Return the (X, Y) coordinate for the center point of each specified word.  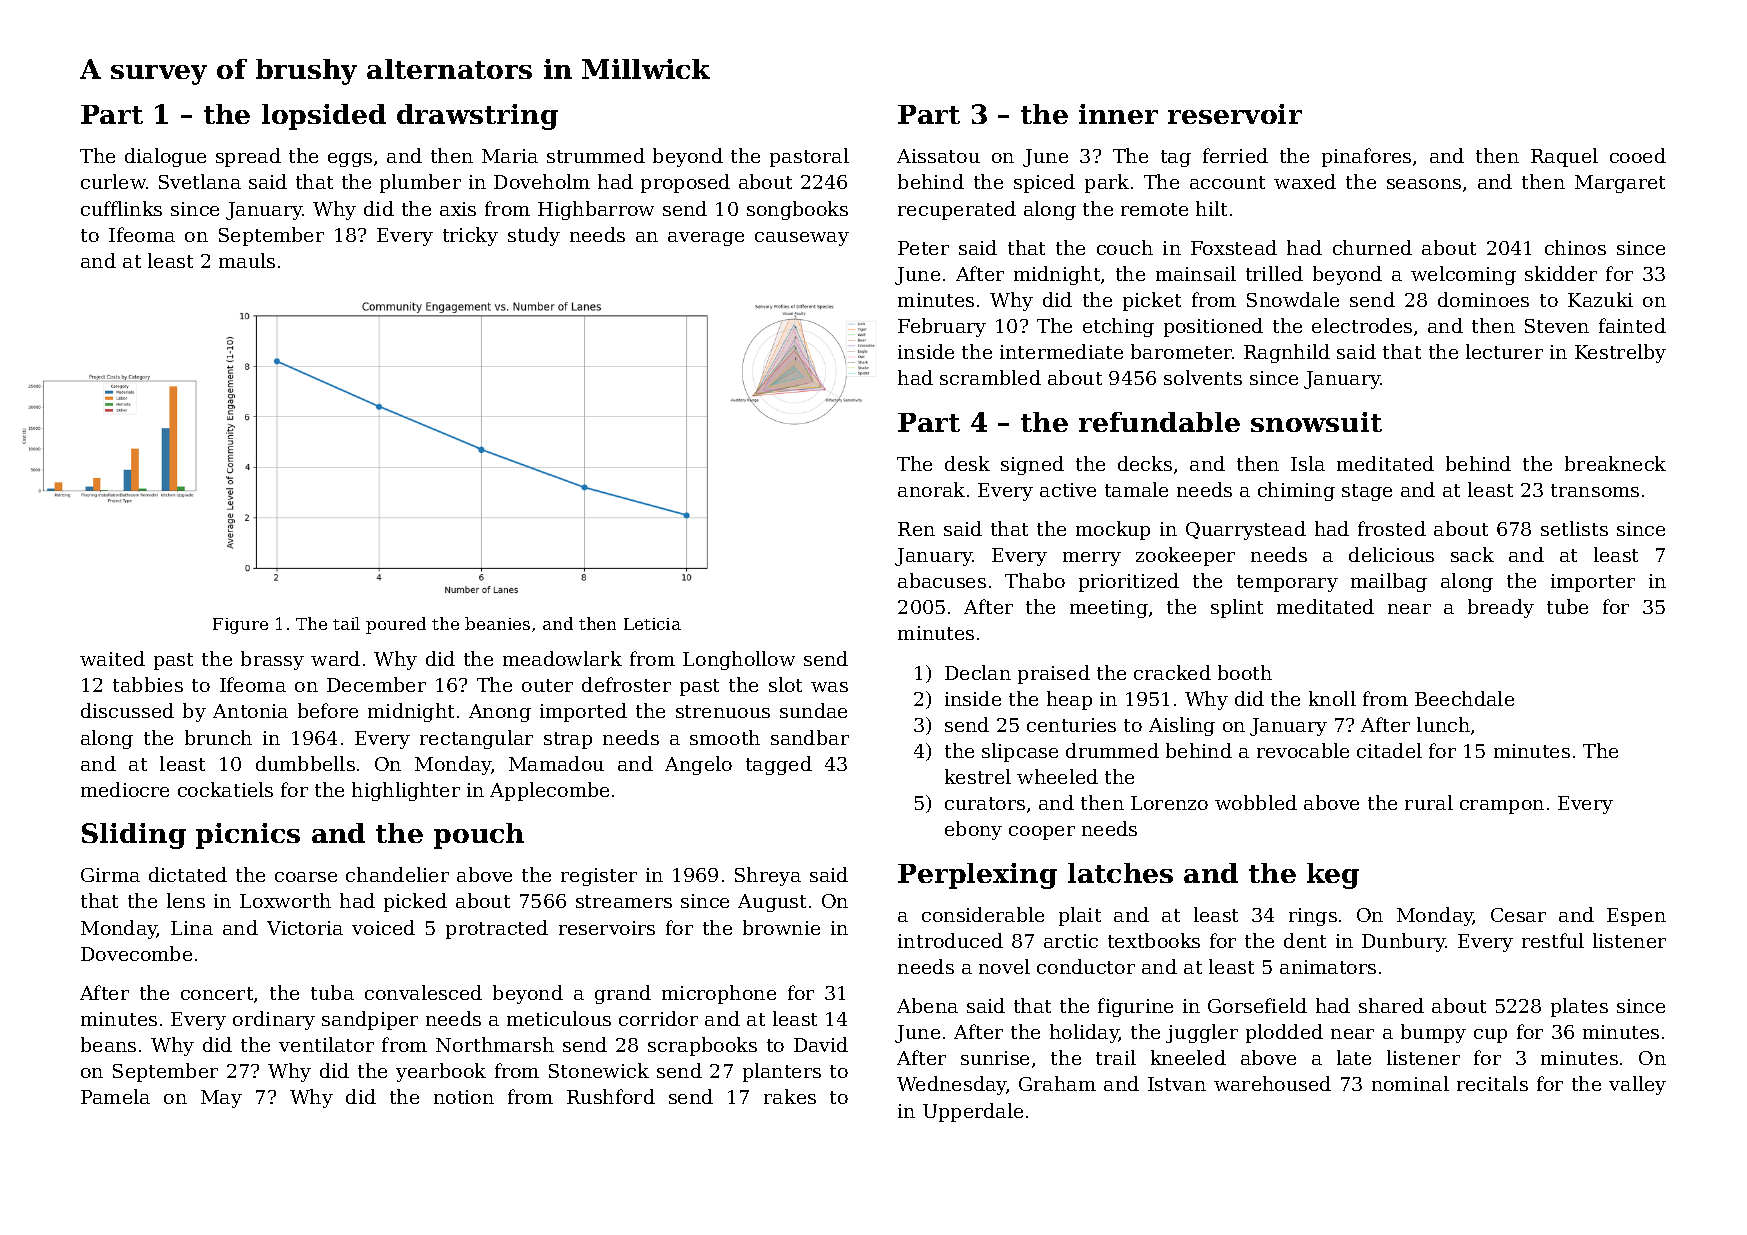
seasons (1424, 184)
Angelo (698, 765)
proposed (685, 183)
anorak (931, 489)
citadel (1389, 750)
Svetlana (200, 181)
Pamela (115, 1096)
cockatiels (225, 789)
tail (346, 623)
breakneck (1615, 463)
